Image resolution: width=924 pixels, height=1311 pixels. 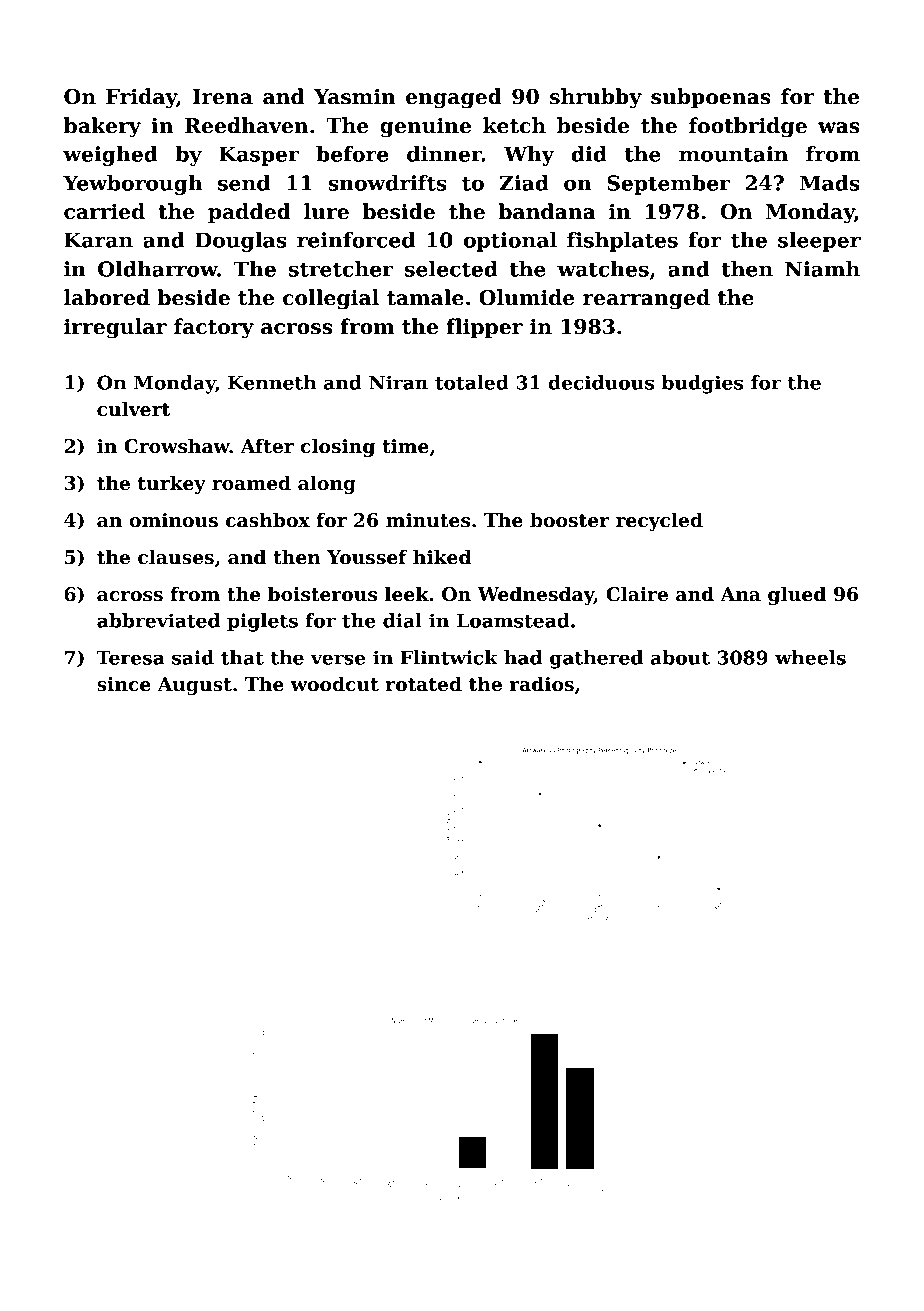 I want to click on Niamh, so click(x=822, y=269).
